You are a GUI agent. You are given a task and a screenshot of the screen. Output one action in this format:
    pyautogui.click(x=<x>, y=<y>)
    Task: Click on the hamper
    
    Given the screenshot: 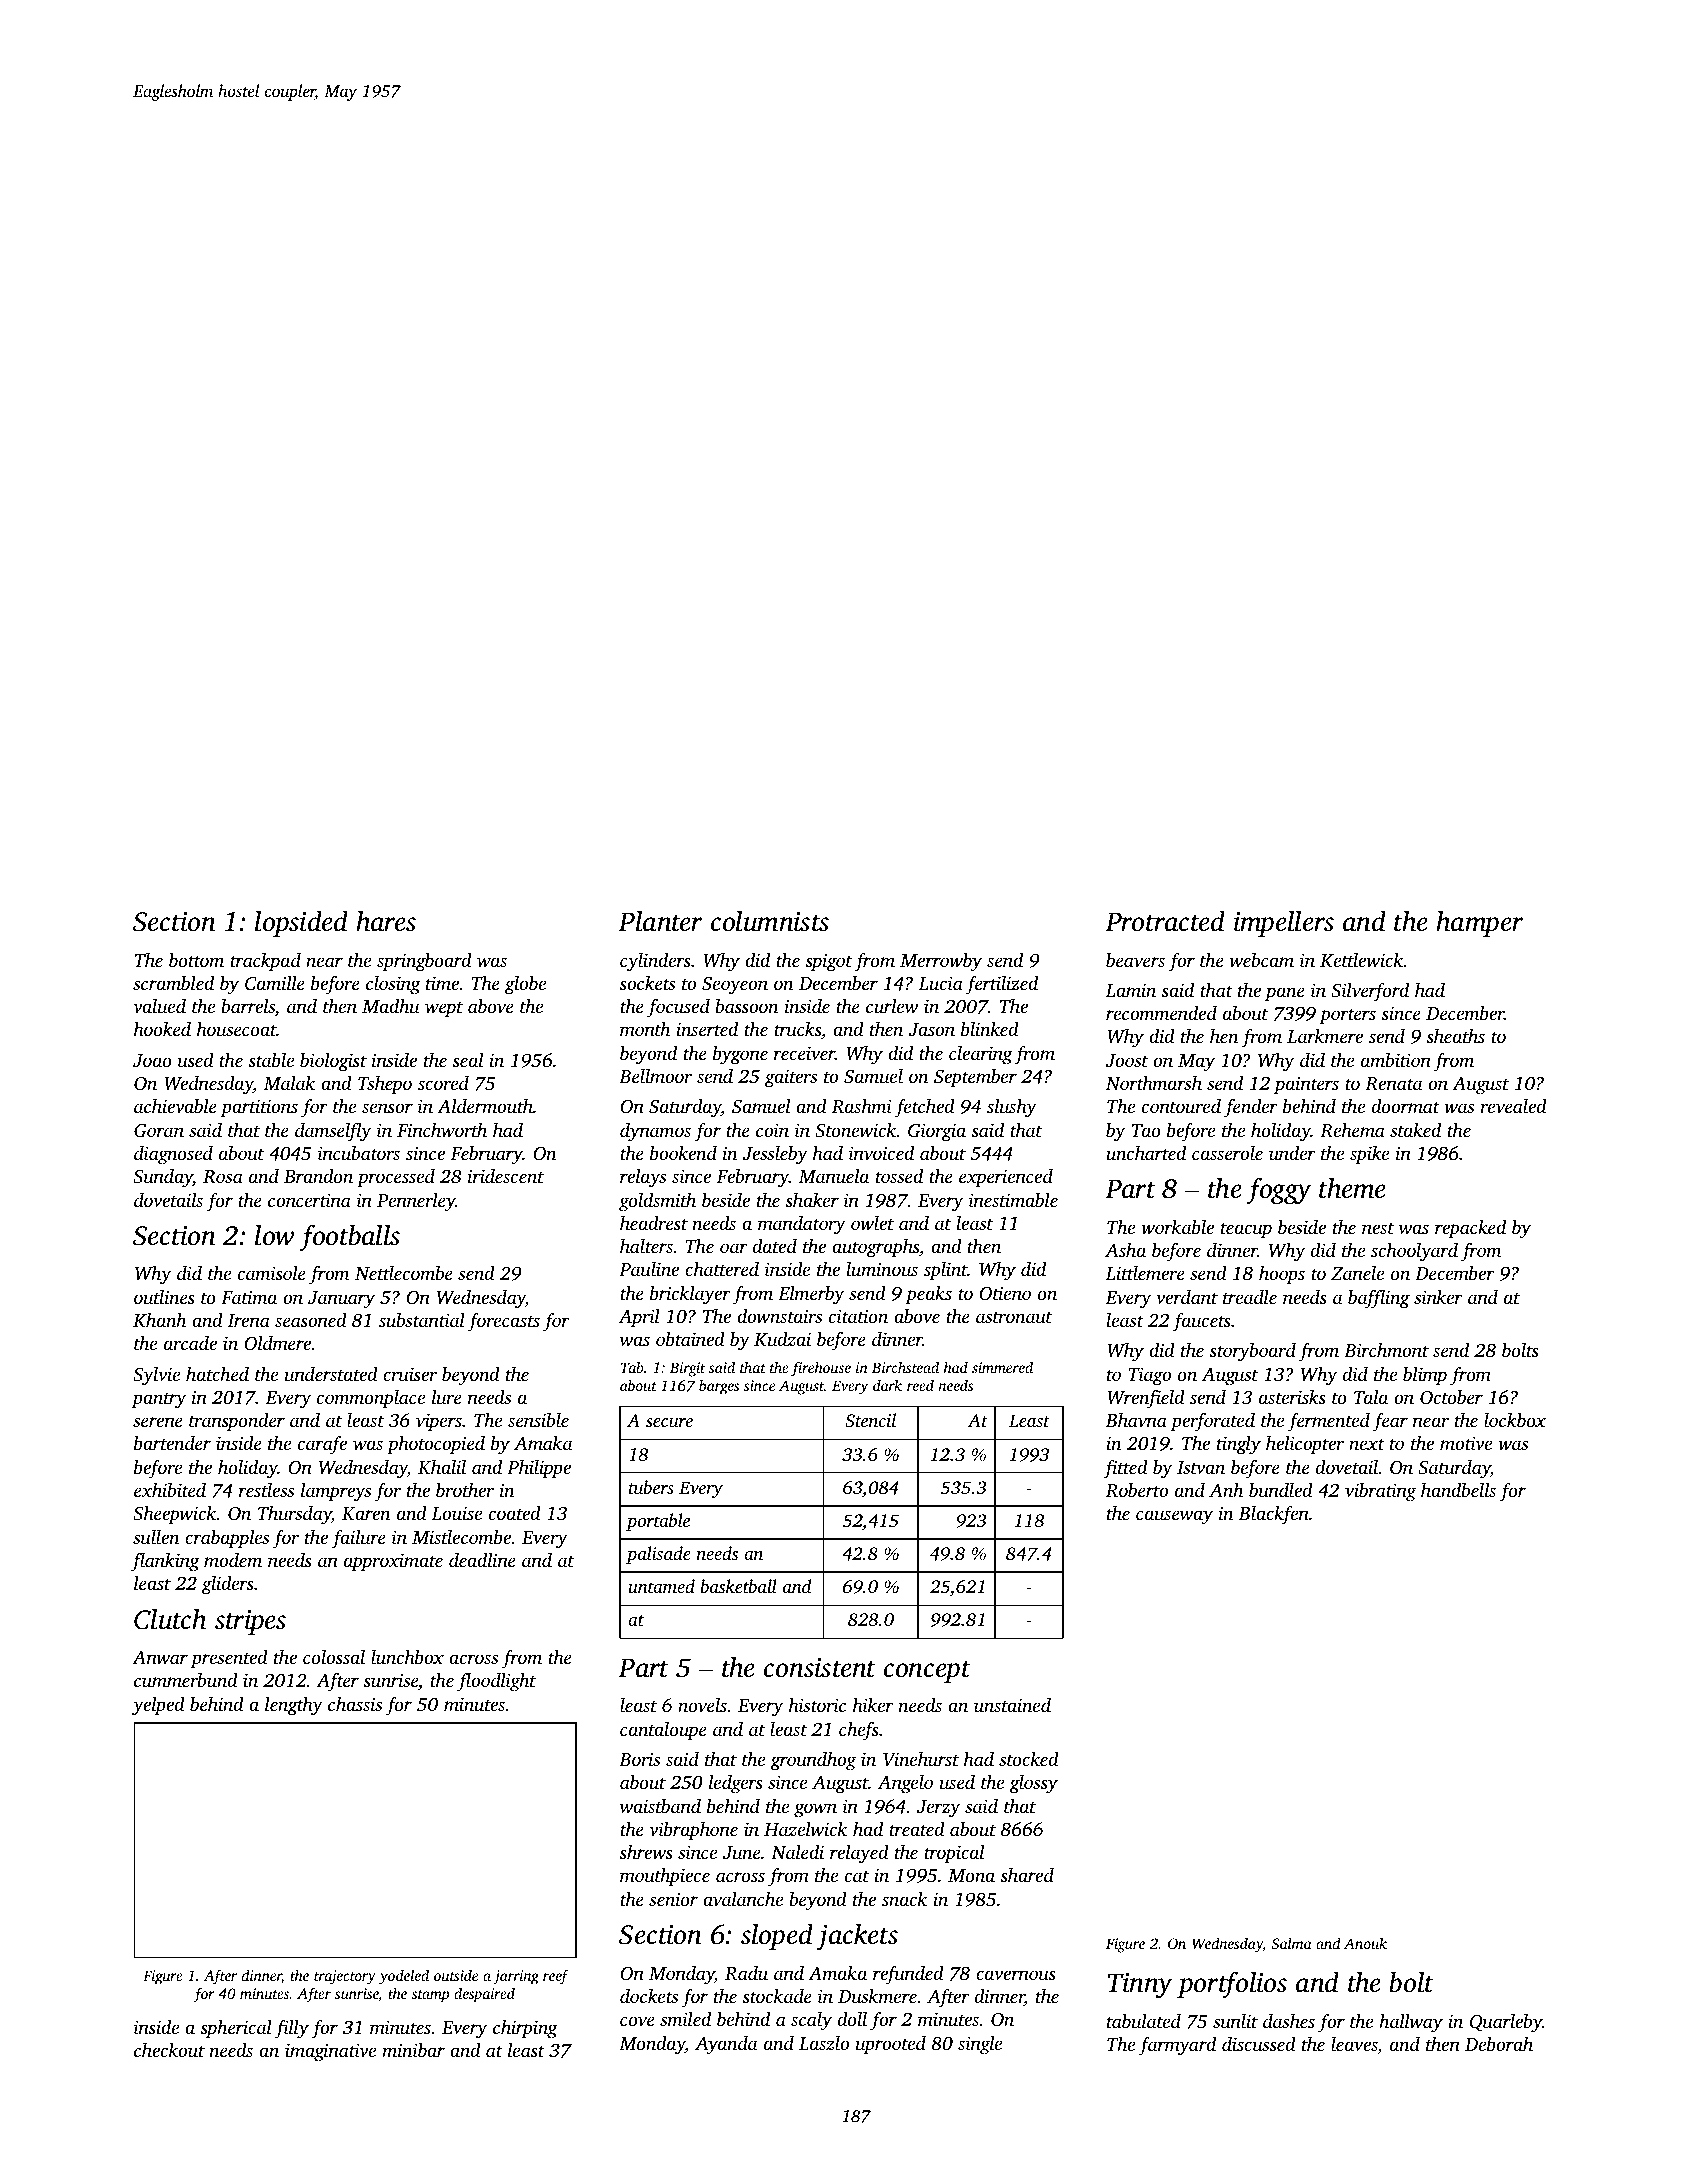 What is the action you would take?
    pyautogui.click(x=1479, y=923)
